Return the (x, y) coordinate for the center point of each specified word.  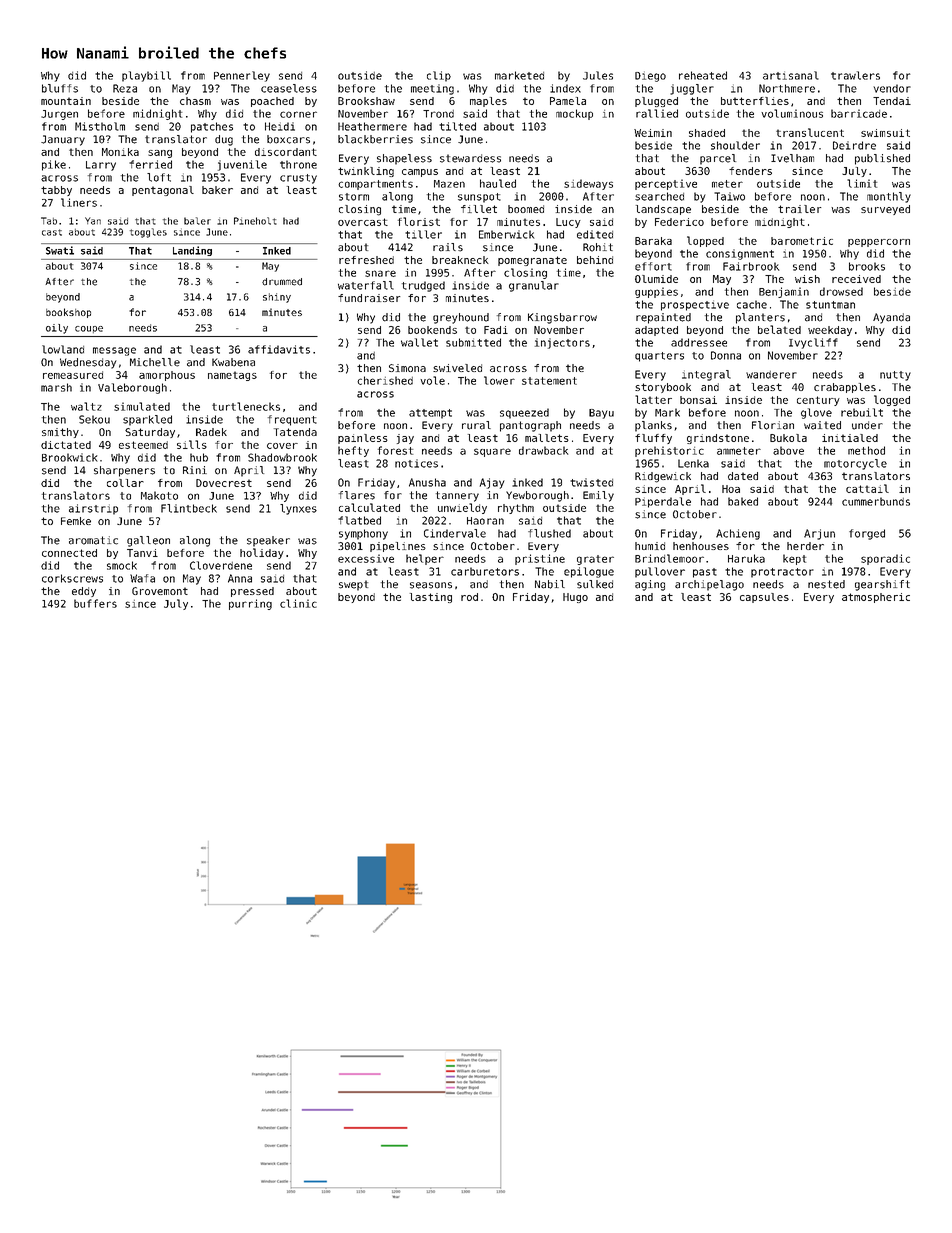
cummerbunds (876, 501)
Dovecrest (224, 483)
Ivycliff (813, 343)
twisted (591, 482)
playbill (146, 76)
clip (439, 76)
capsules (764, 598)
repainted (663, 318)
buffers (95, 603)
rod (469, 597)
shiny (277, 298)
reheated (703, 75)
